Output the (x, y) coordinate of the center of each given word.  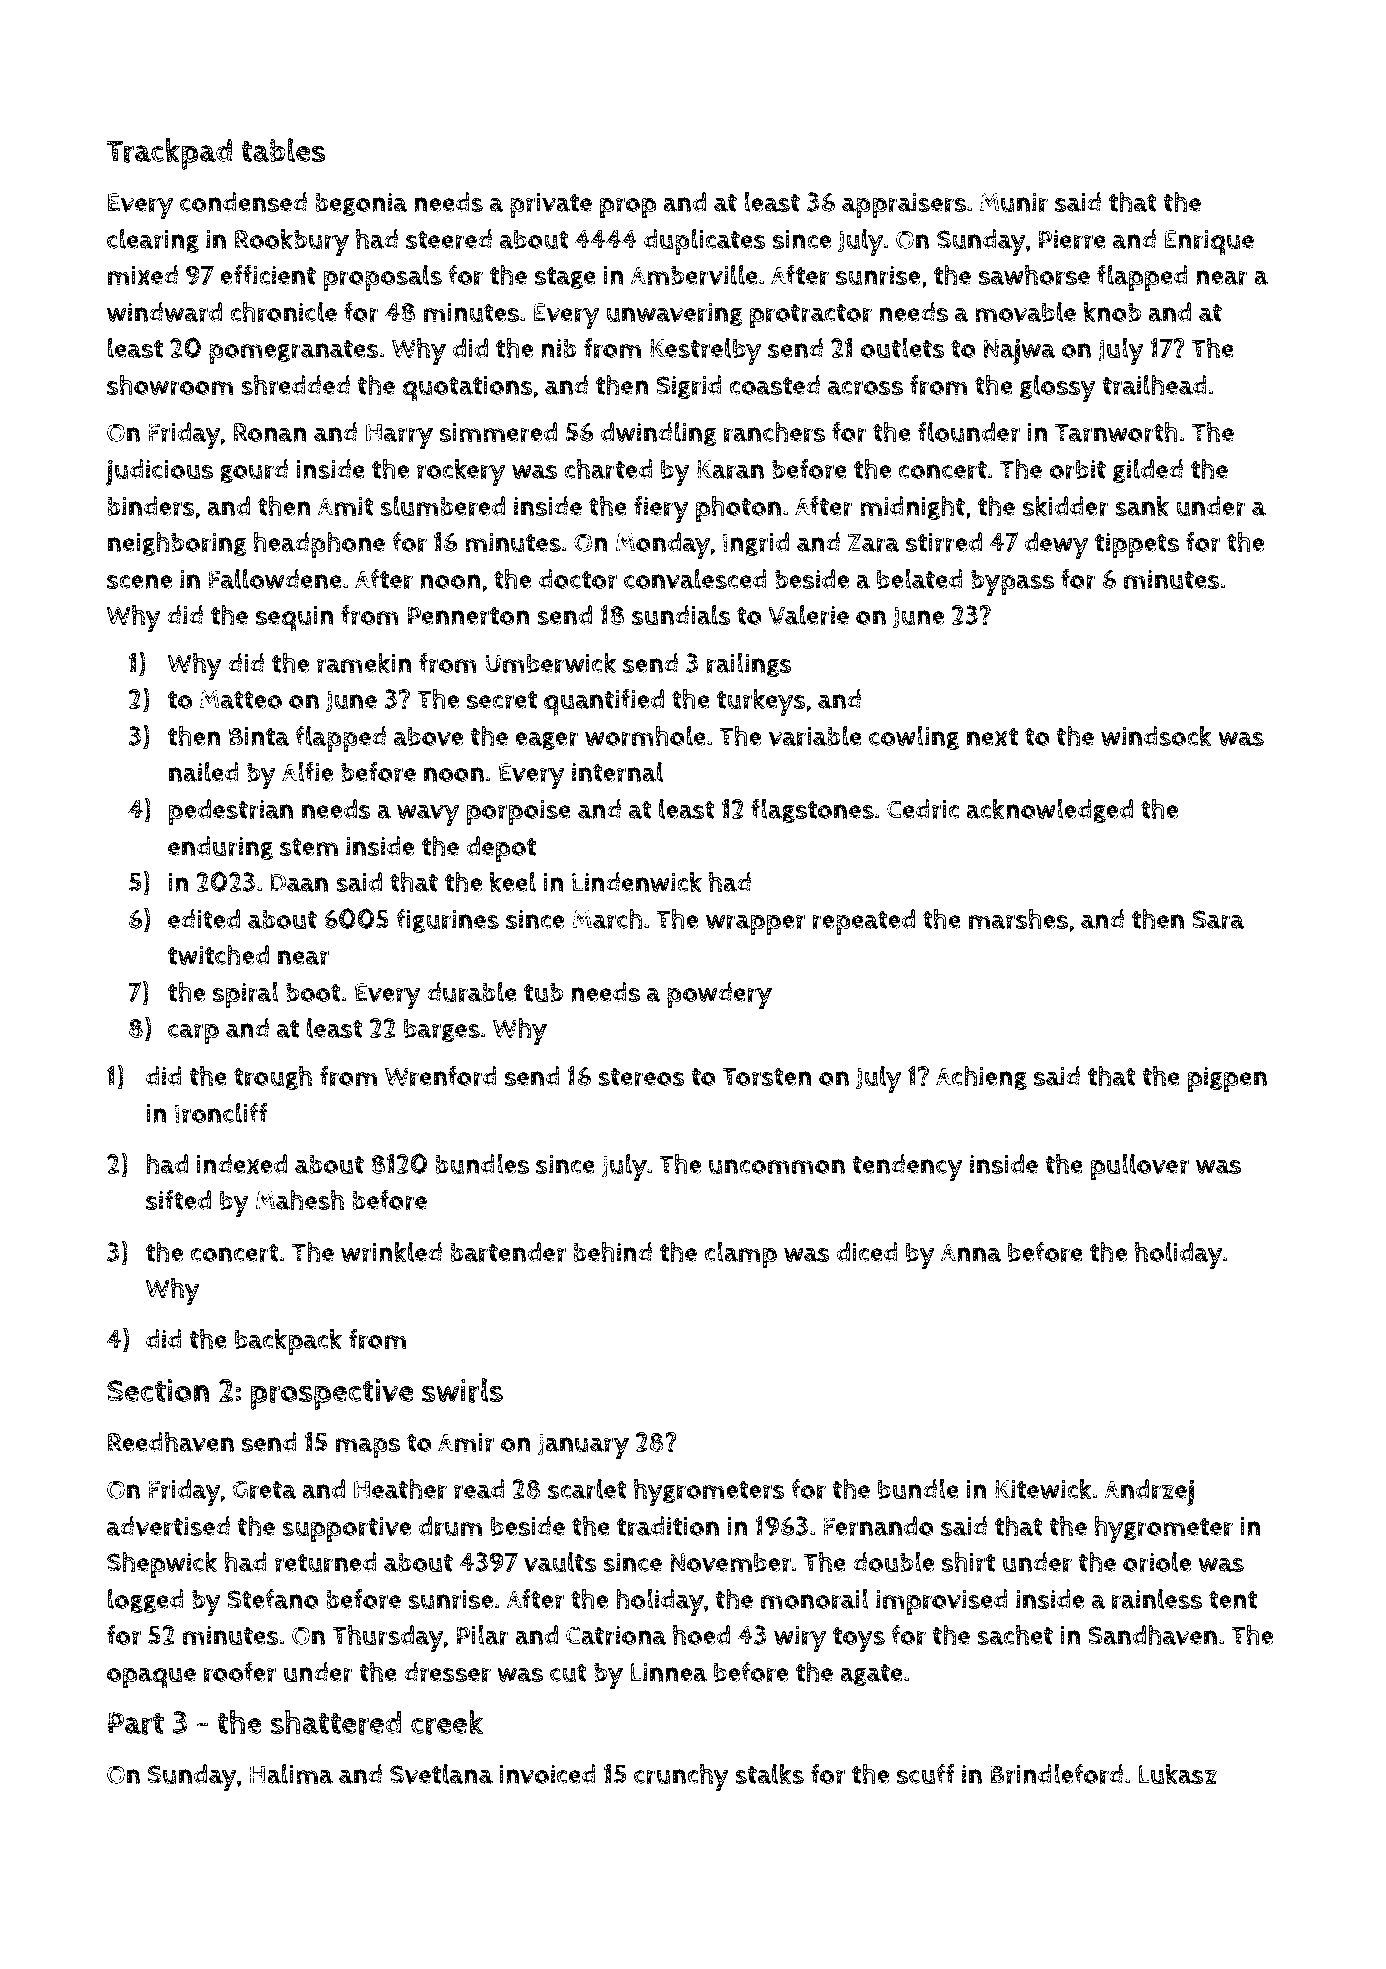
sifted (178, 1200)
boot (313, 992)
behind (612, 1251)
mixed (143, 275)
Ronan (270, 432)
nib (559, 348)
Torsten (767, 1077)
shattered (335, 1722)
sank (1142, 505)
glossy (1058, 388)
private (551, 205)
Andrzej (1149, 1492)
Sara (1218, 920)
